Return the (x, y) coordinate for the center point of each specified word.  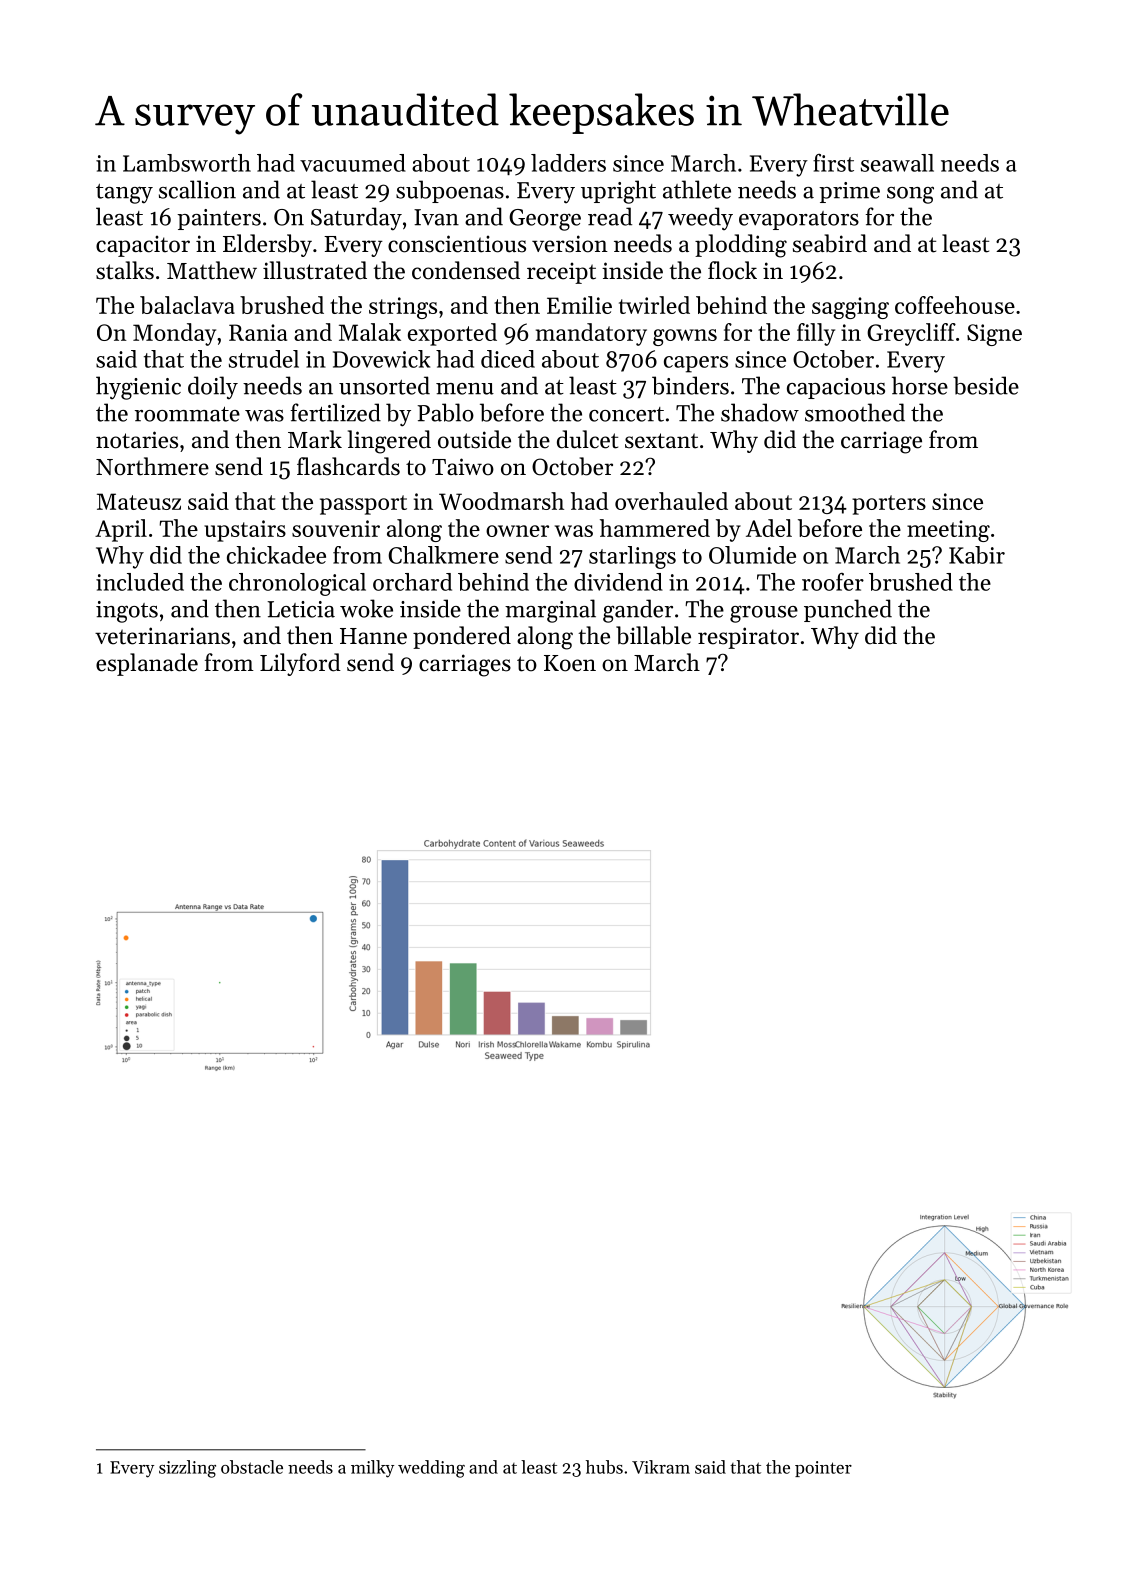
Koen (570, 663)
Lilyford (300, 664)
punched (848, 610)
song (910, 195)
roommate (187, 414)
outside (474, 439)
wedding (431, 1469)
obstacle (252, 1467)
